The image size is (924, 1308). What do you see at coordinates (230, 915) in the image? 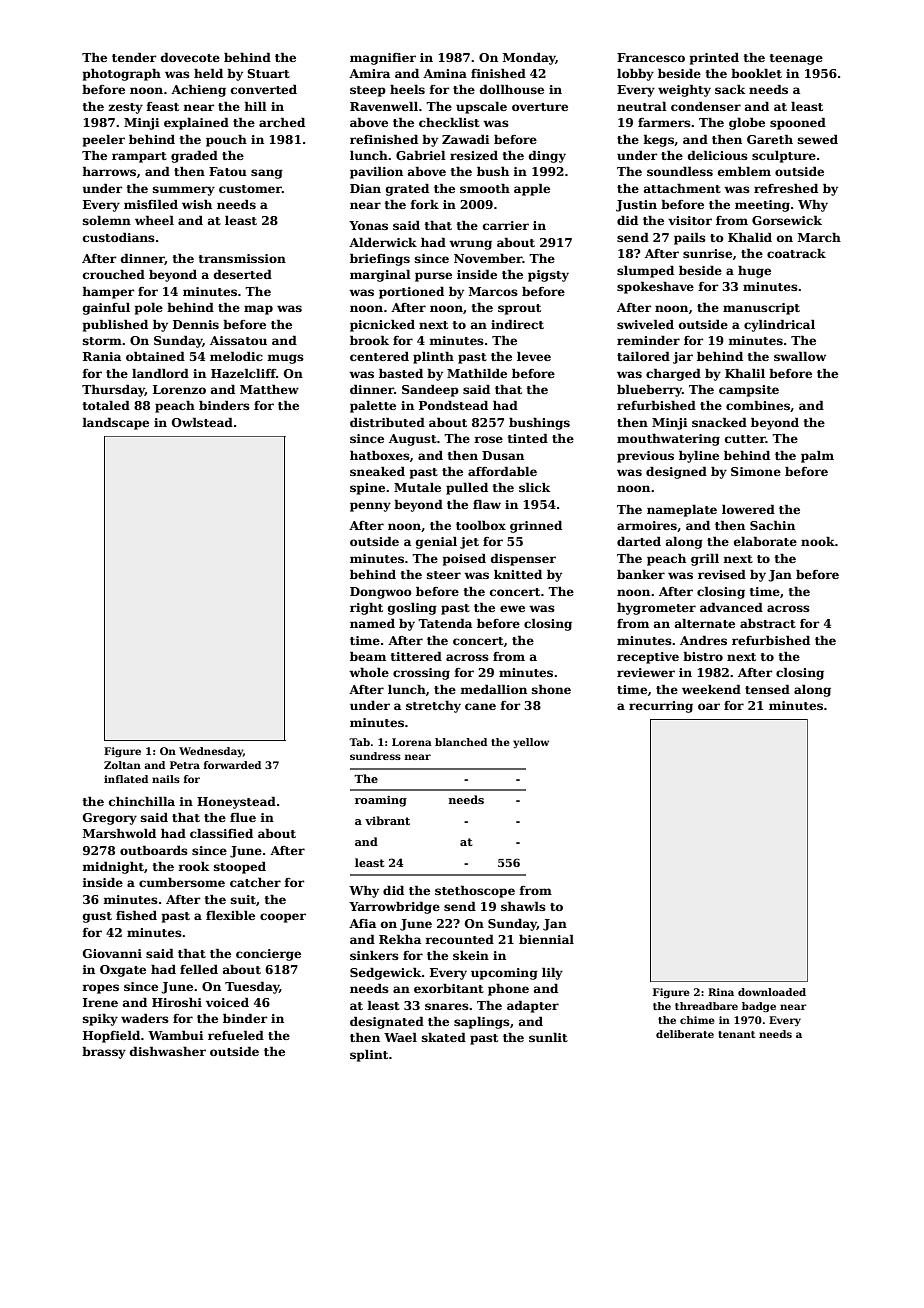
I see `flexible` at bounding box center [230, 915].
